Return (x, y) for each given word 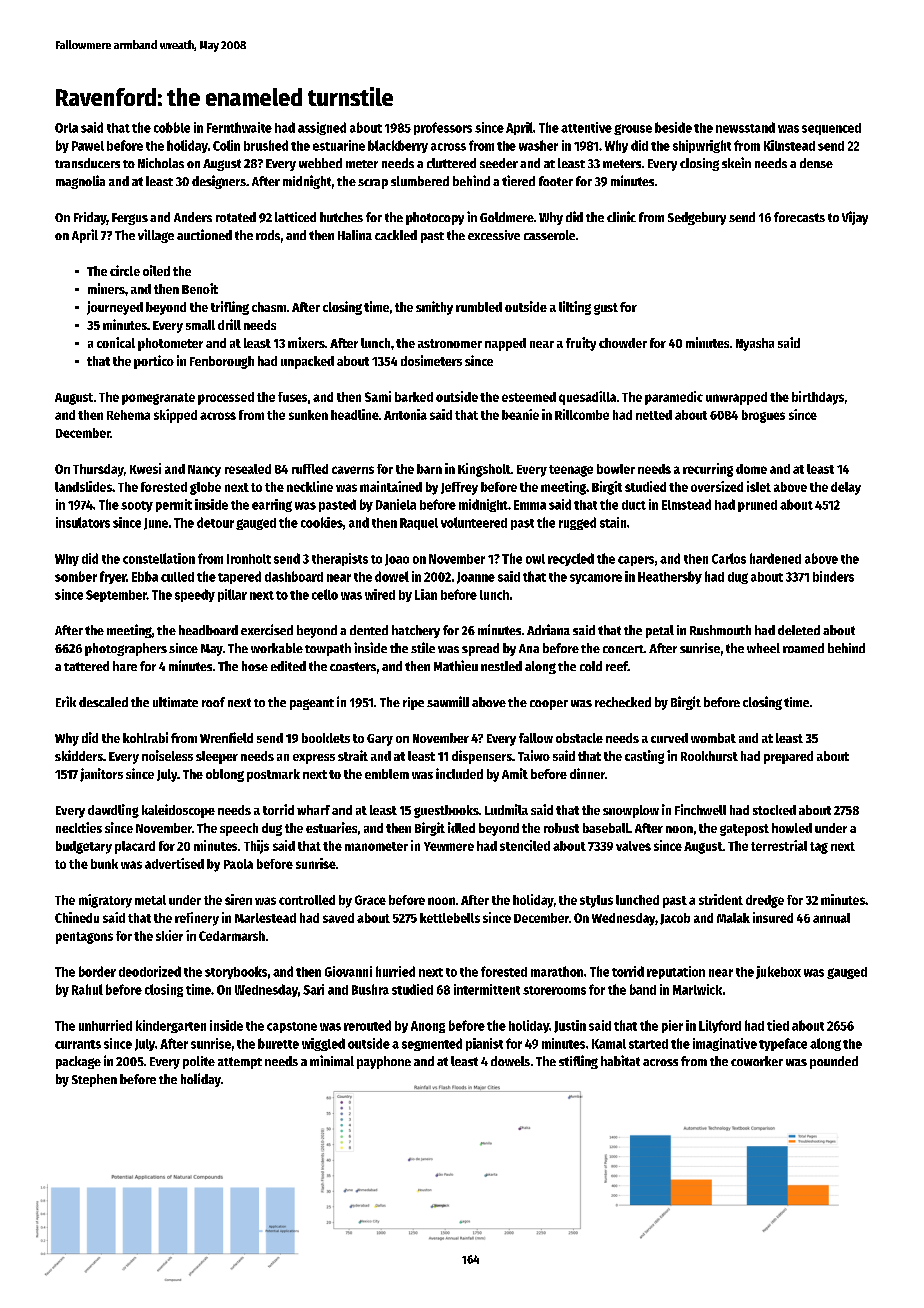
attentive (586, 127)
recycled (571, 559)
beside (673, 127)
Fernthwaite (239, 127)
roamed (803, 648)
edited (288, 666)
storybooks (236, 972)
